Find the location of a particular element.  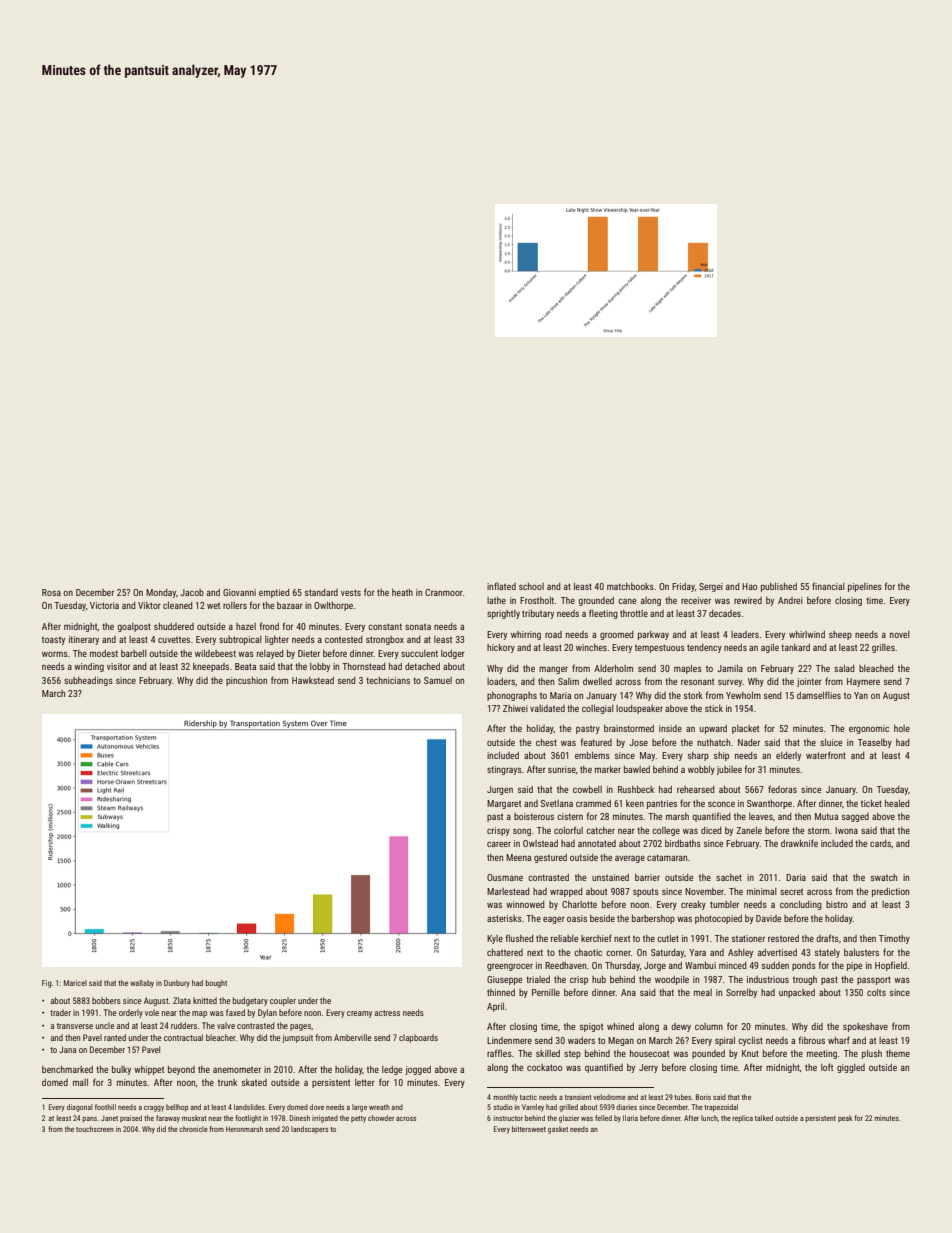

Giuseppe is located at coordinates (504, 980).
